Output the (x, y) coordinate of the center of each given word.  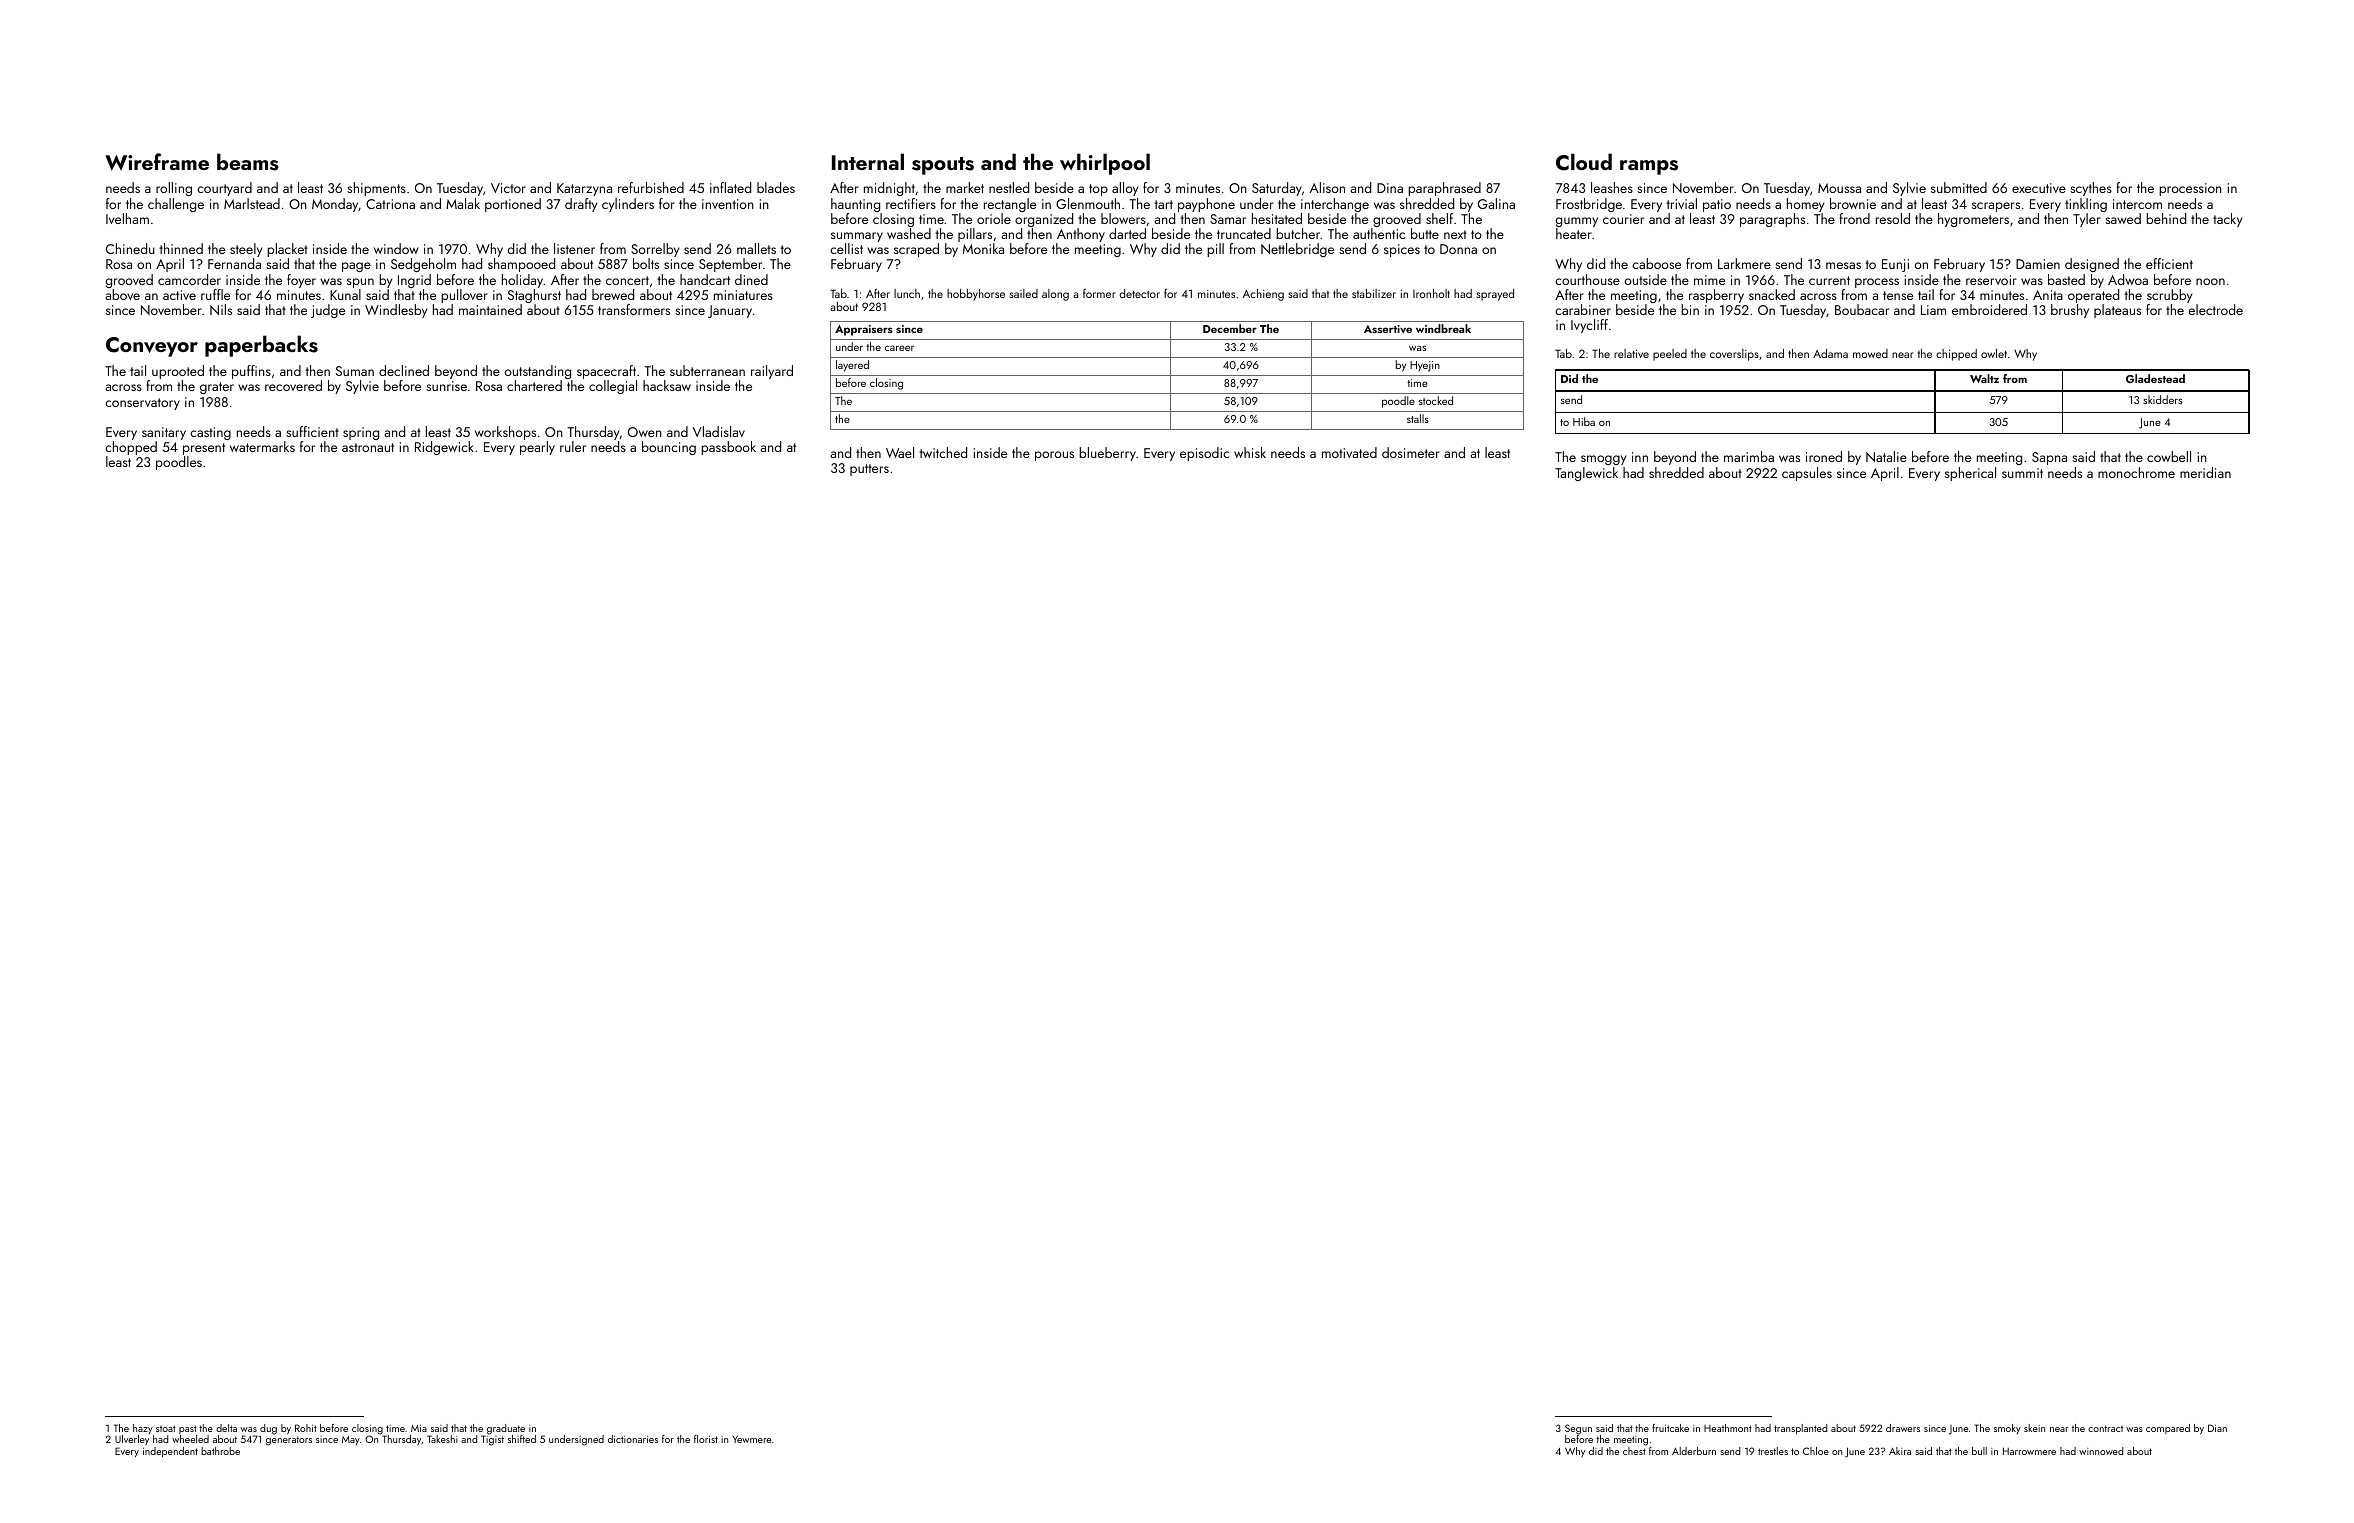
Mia (419, 1428)
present (204, 449)
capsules (1807, 474)
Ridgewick (444, 448)
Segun (1578, 1429)
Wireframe (157, 162)
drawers (1903, 1428)
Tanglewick (1586, 474)
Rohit (306, 1428)
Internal (868, 161)
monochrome (2136, 472)
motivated (1349, 452)
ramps (1649, 167)
